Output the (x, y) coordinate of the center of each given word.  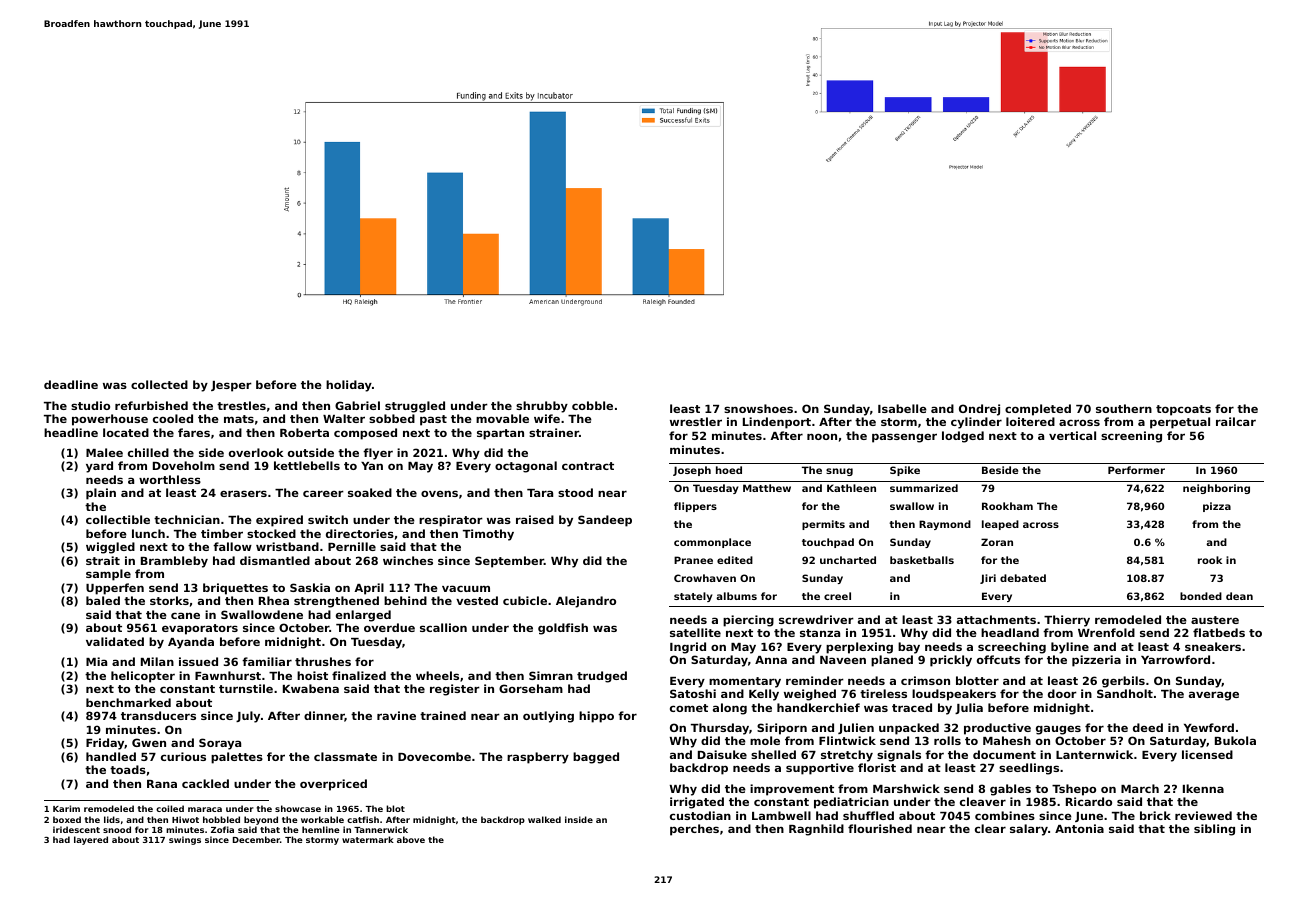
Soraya (220, 744)
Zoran (997, 542)
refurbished (151, 405)
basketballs (922, 560)
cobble (592, 405)
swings (185, 840)
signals (899, 756)
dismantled (275, 560)
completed (1038, 410)
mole (765, 740)
